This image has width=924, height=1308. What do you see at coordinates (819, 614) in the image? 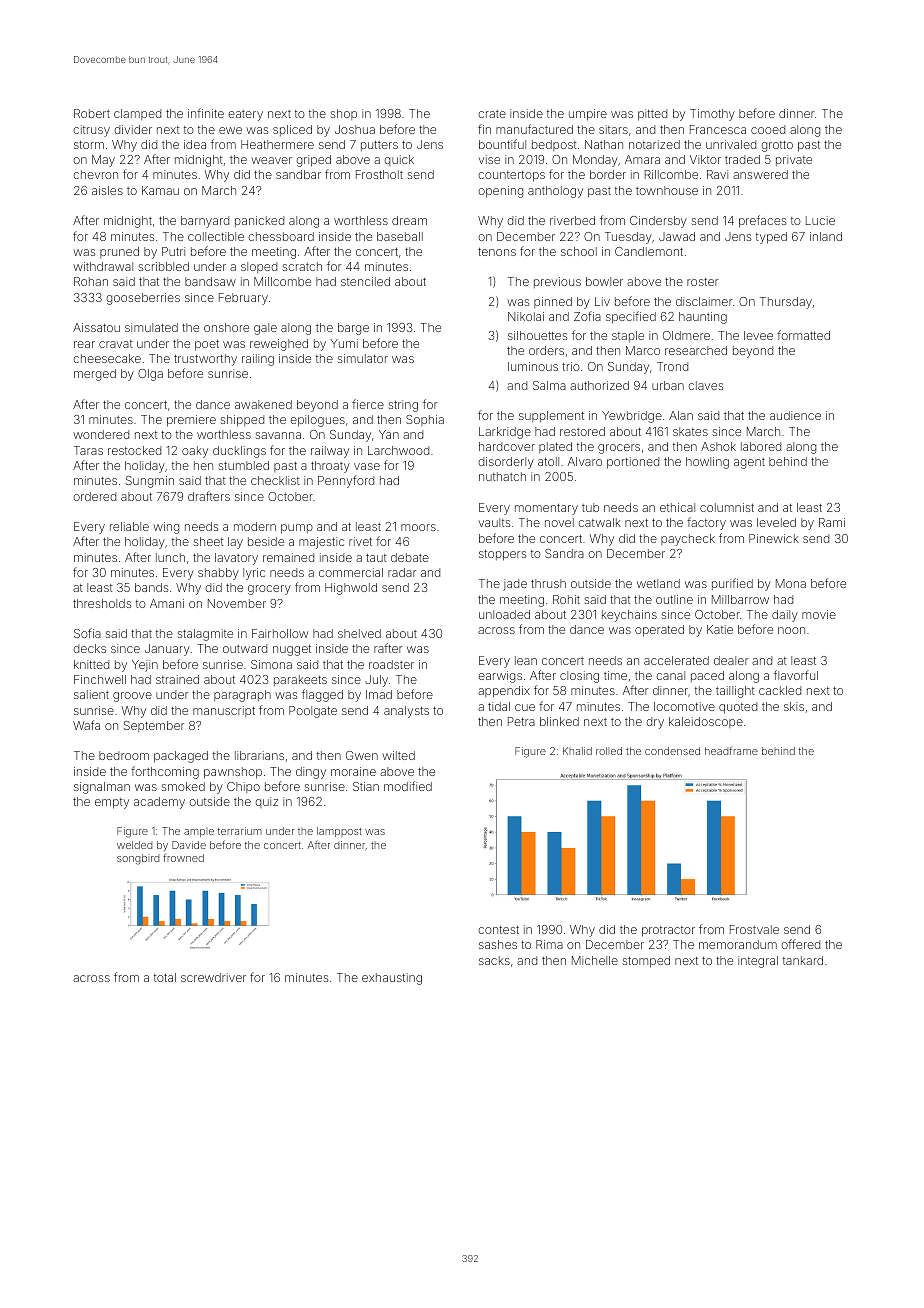
I see `movie` at bounding box center [819, 614].
